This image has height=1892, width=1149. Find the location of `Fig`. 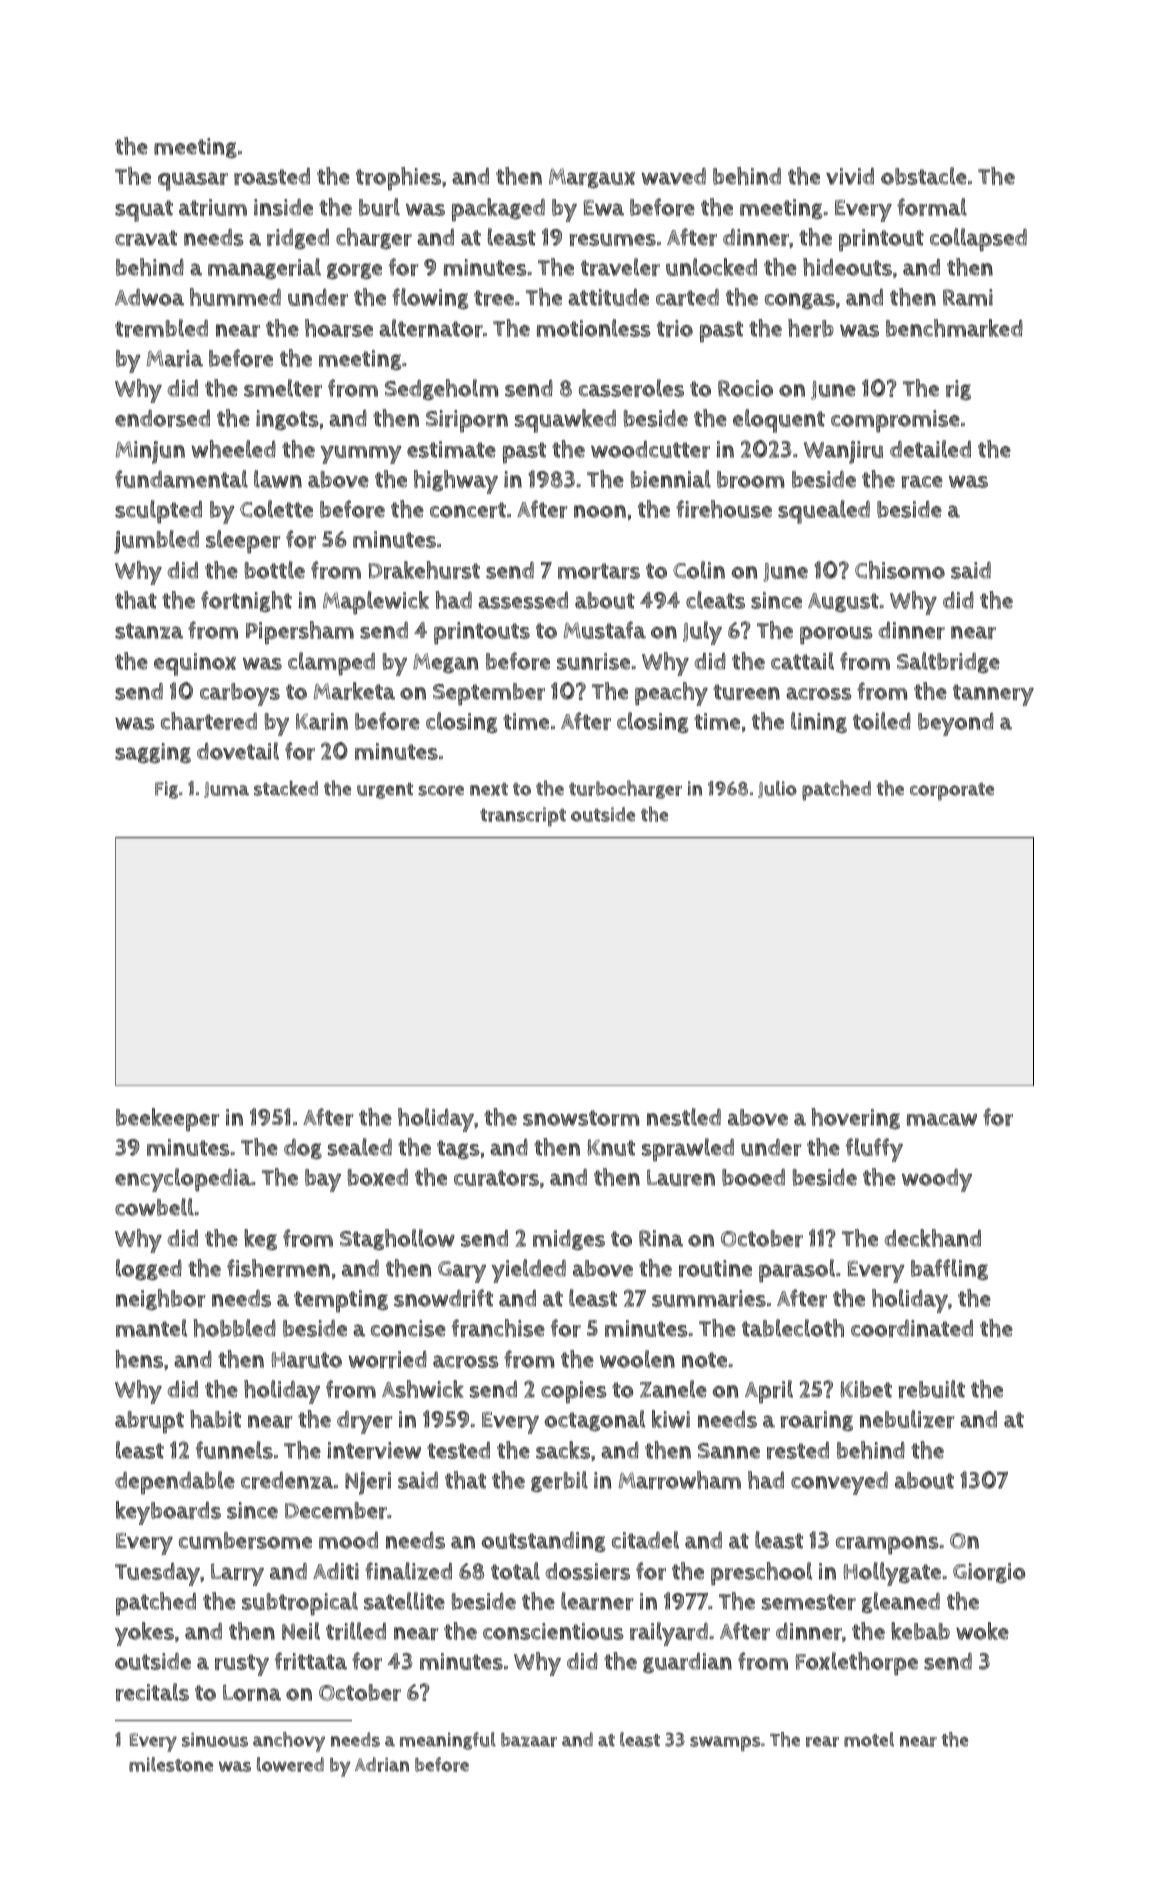

Fig is located at coordinates (166, 790).
